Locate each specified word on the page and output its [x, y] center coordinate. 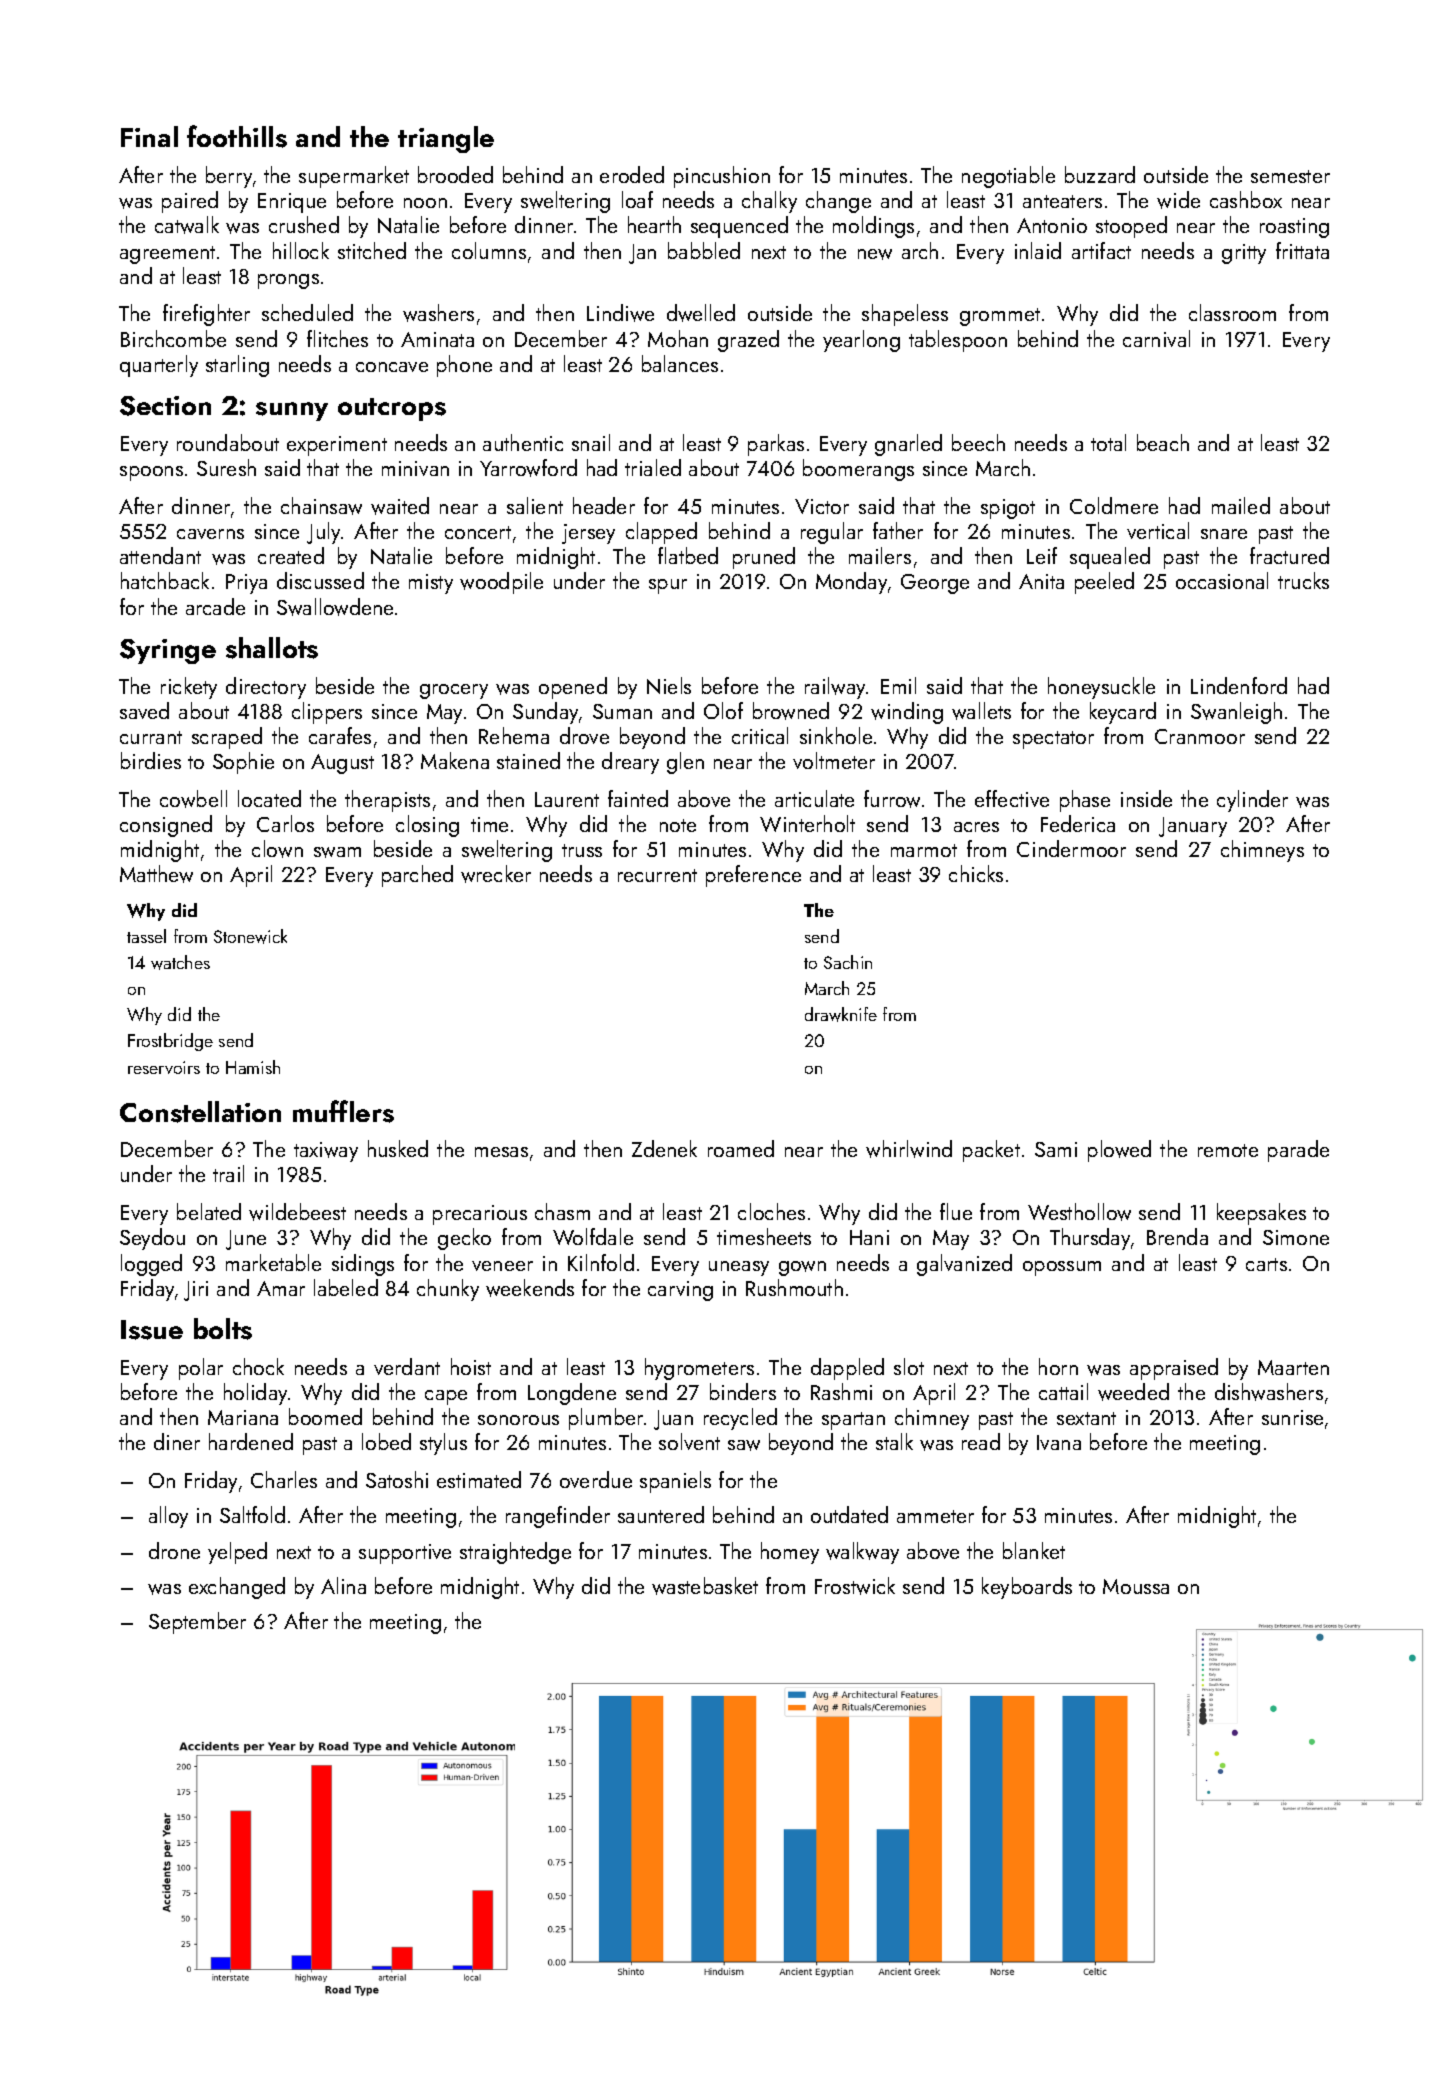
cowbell [193, 799]
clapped [661, 533]
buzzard [1100, 174]
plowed [1119, 1151]
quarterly [159, 366]
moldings [873, 227]
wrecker [496, 874]
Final [149, 136]
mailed [1241, 505]
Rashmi [841, 1391]
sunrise [1292, 1417]
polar [201, 1369]
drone [174, 1550]
